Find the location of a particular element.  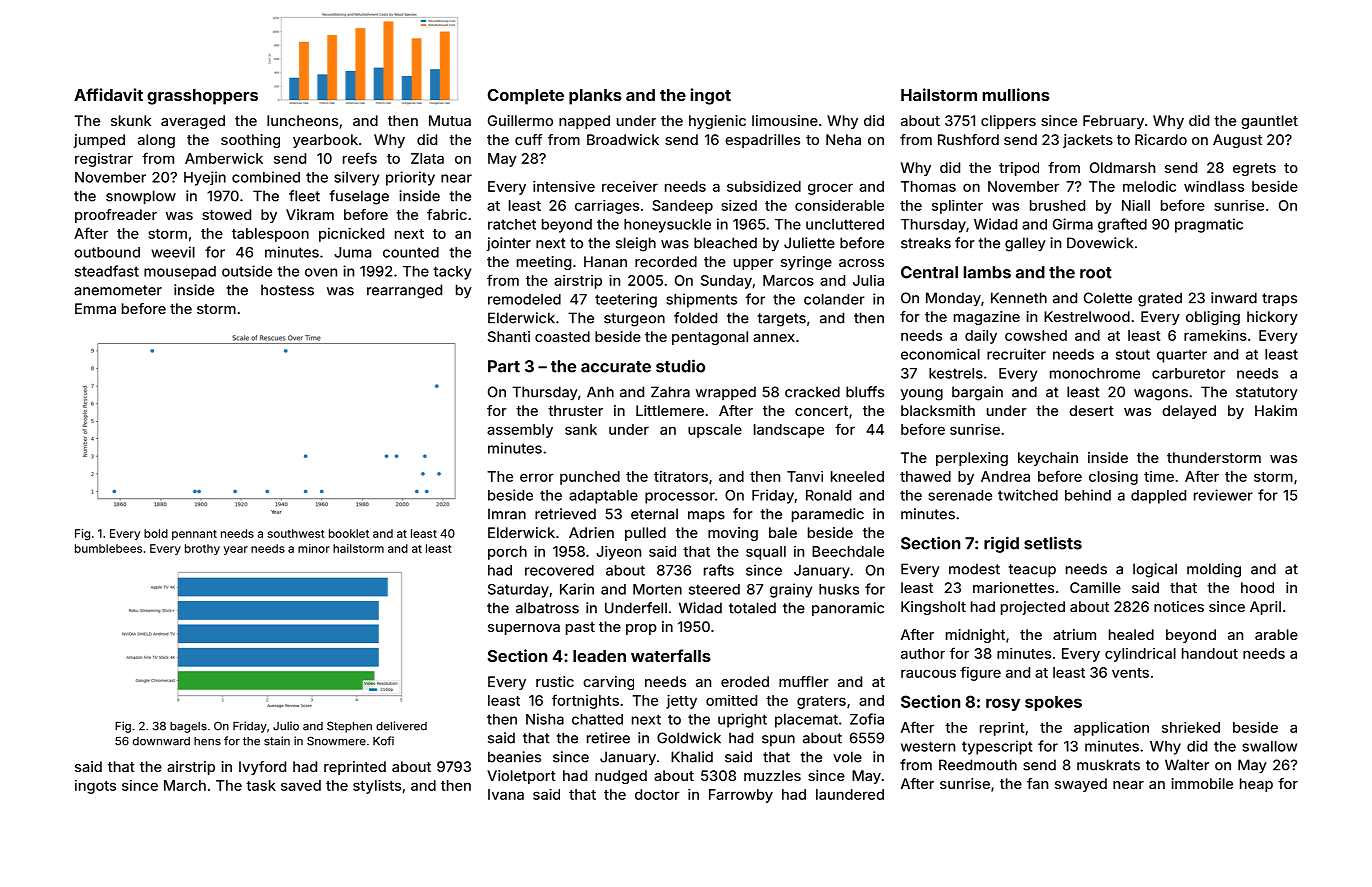

hens is located at coordinates (207, 741).
